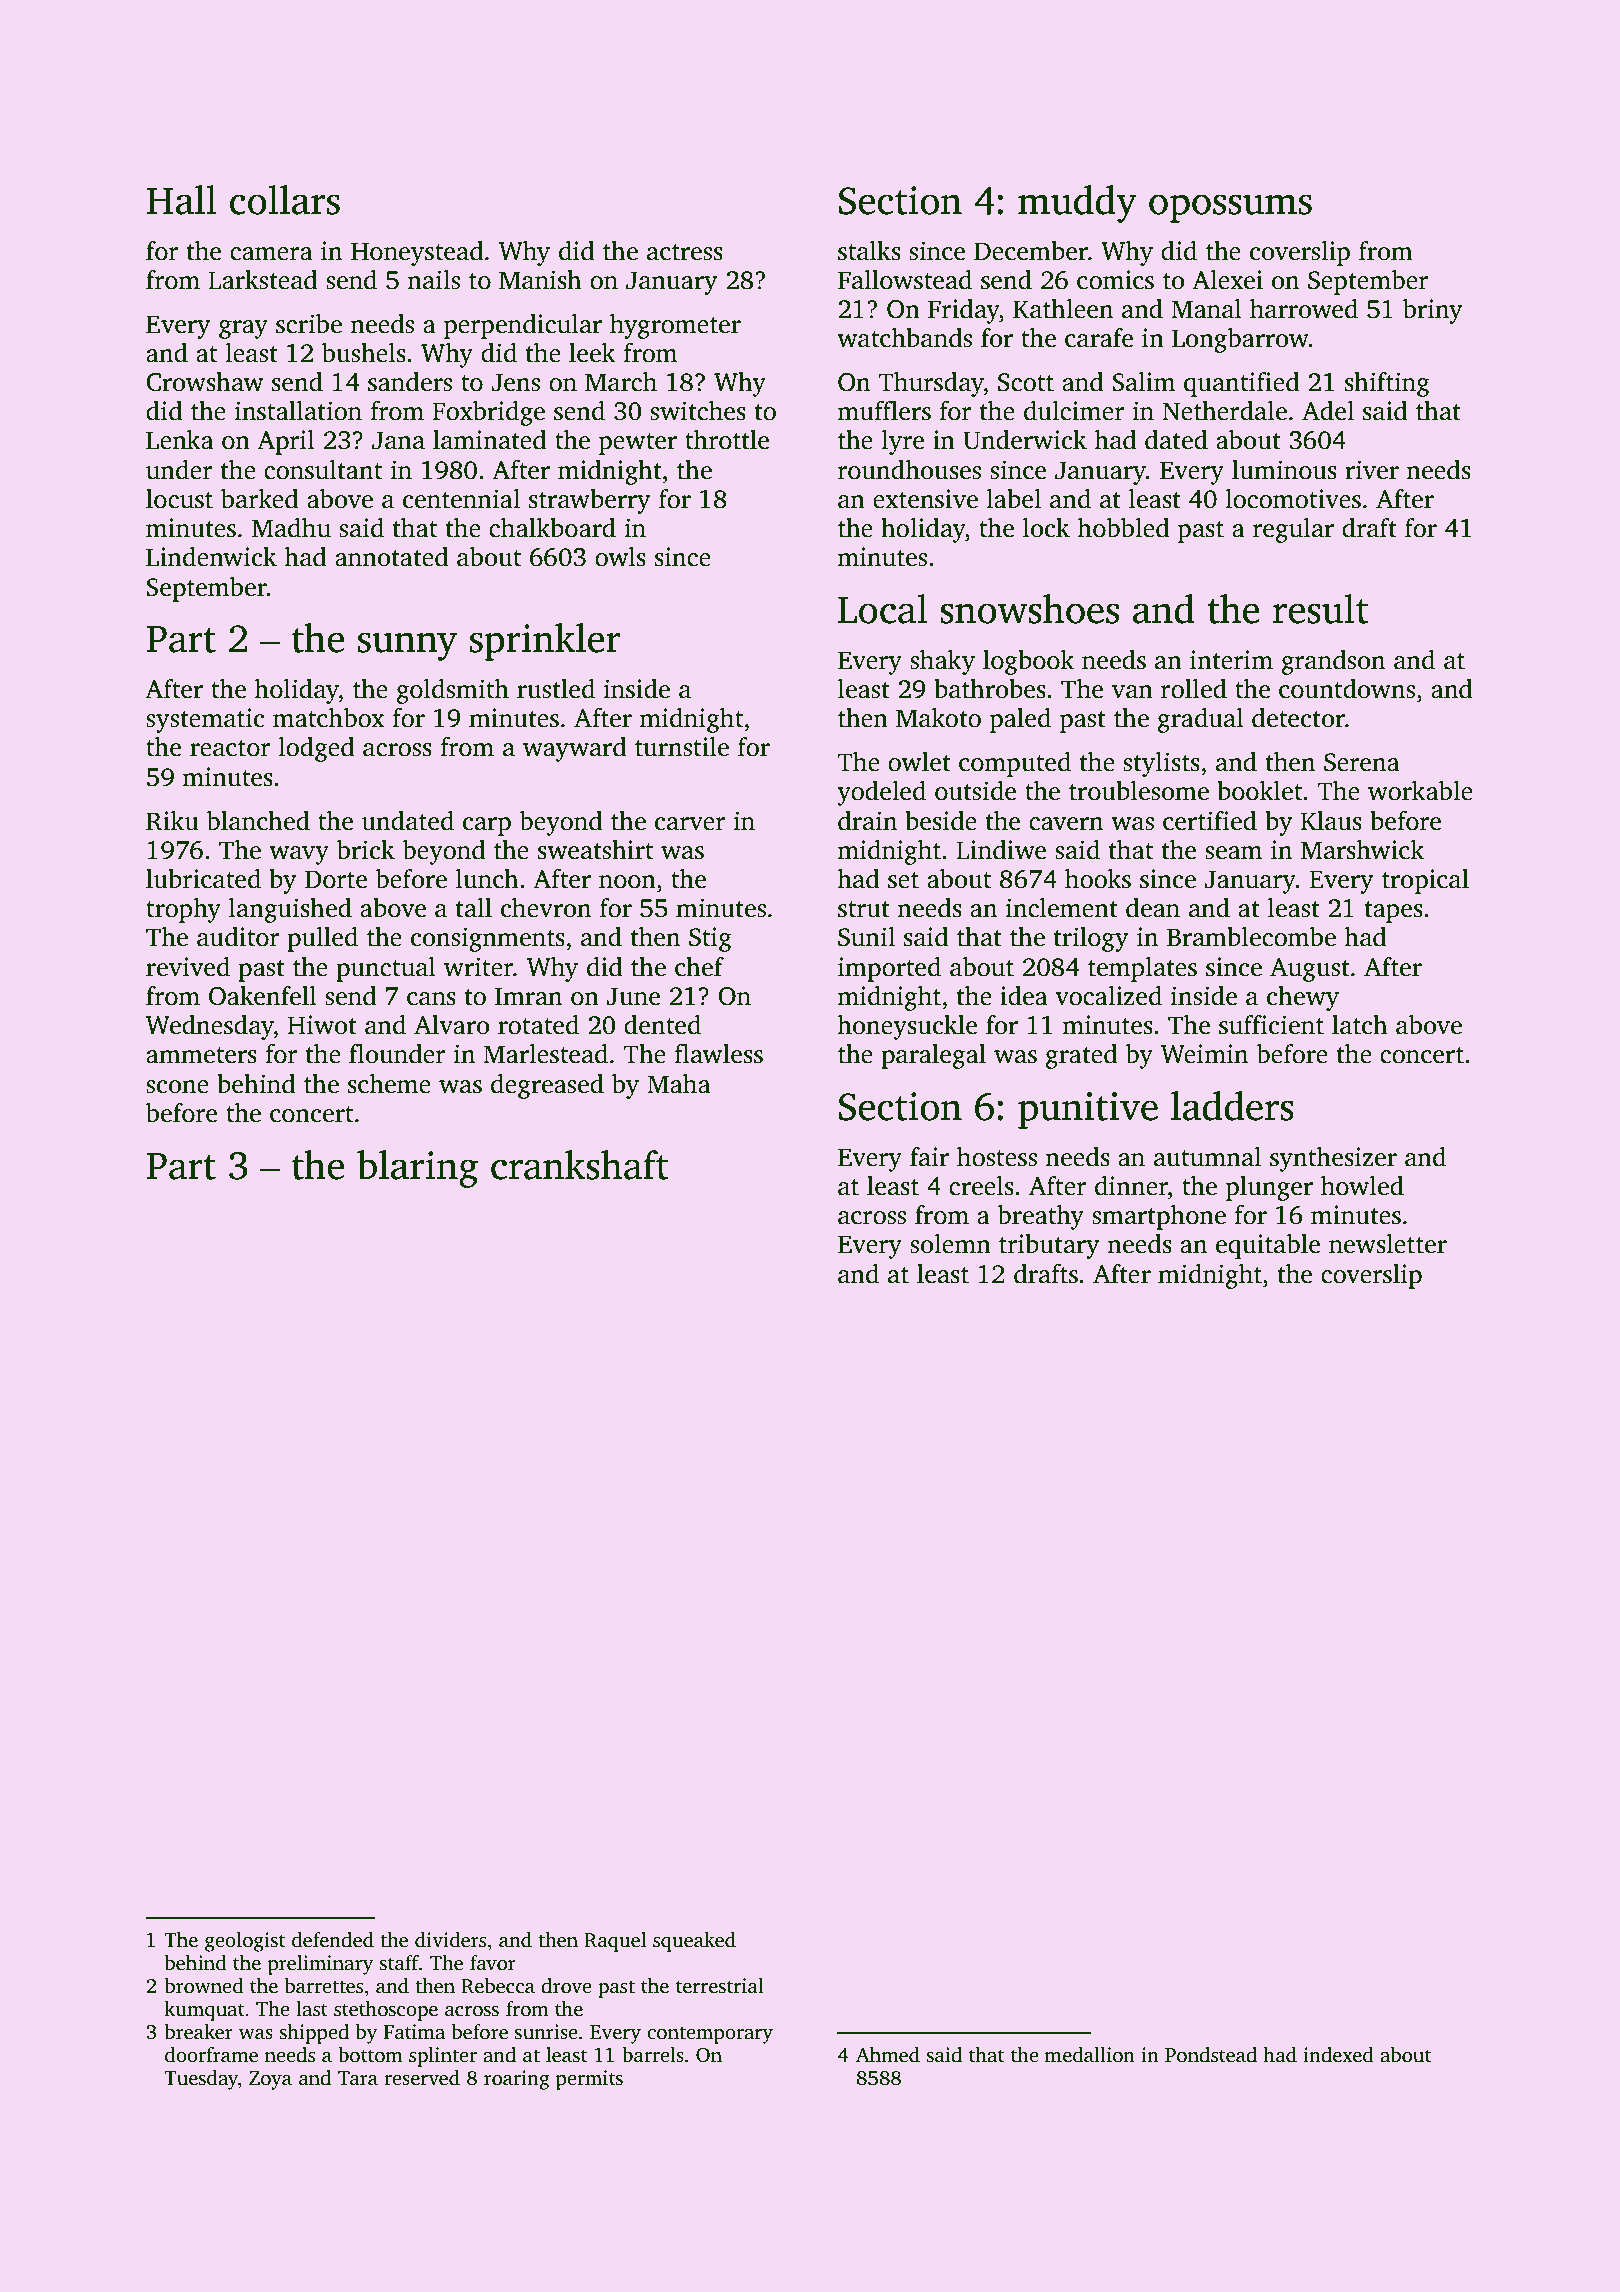  Describe the element at coordinates (451, 1025) in the document. I see `Alvaro` at that location.
